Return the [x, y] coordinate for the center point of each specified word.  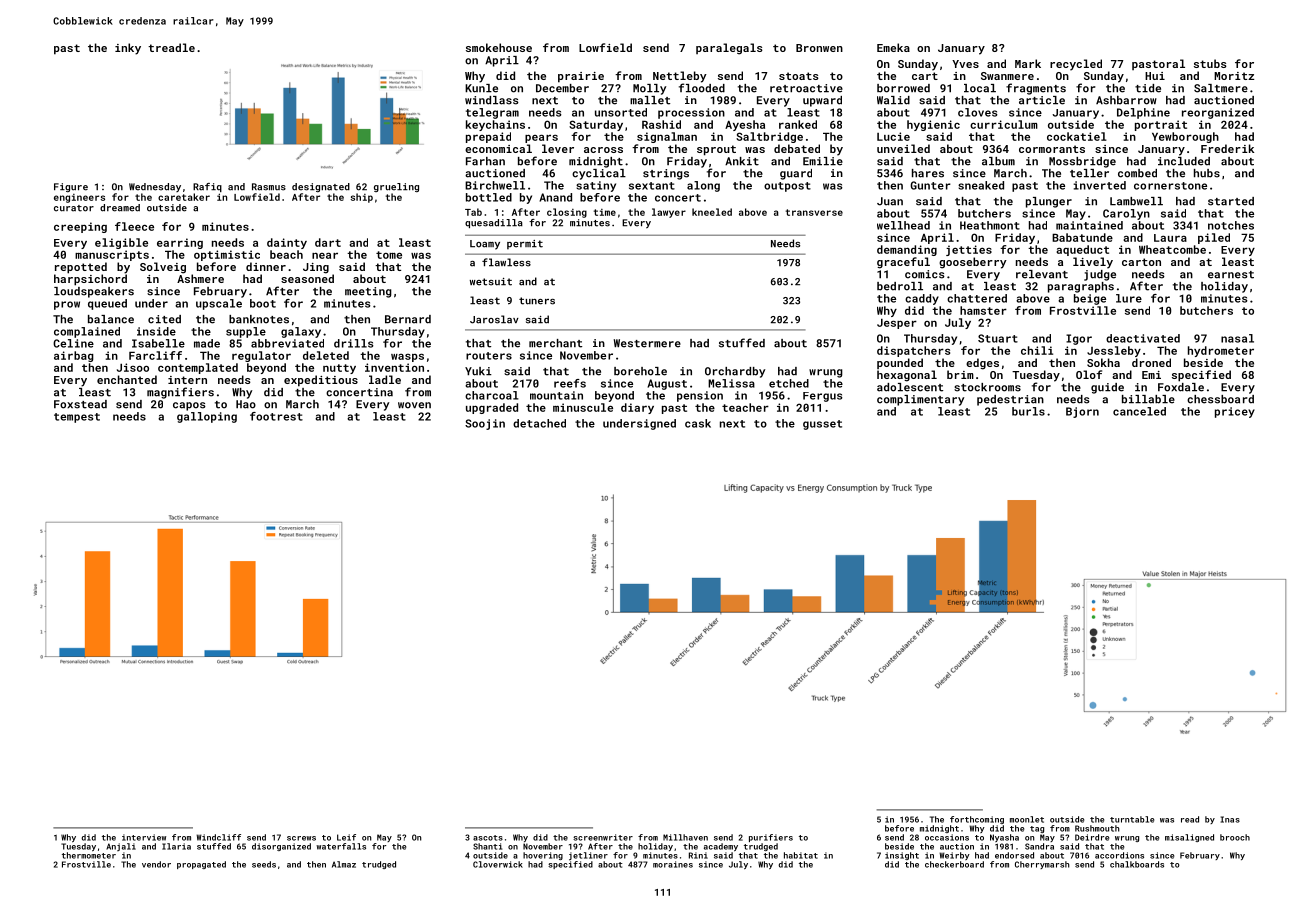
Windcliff [218, 837]
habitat [801, 855]
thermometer [89, 855]
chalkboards [1137, 864]
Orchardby [735, 372]
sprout [716, 150]
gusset [822, 425]
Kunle [481, 88]
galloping [207, 417]
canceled [1139, 411]
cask [698, 423]
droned [1151, 362]
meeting [368, 292]
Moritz [1234, 76]
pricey [1235, 412]
